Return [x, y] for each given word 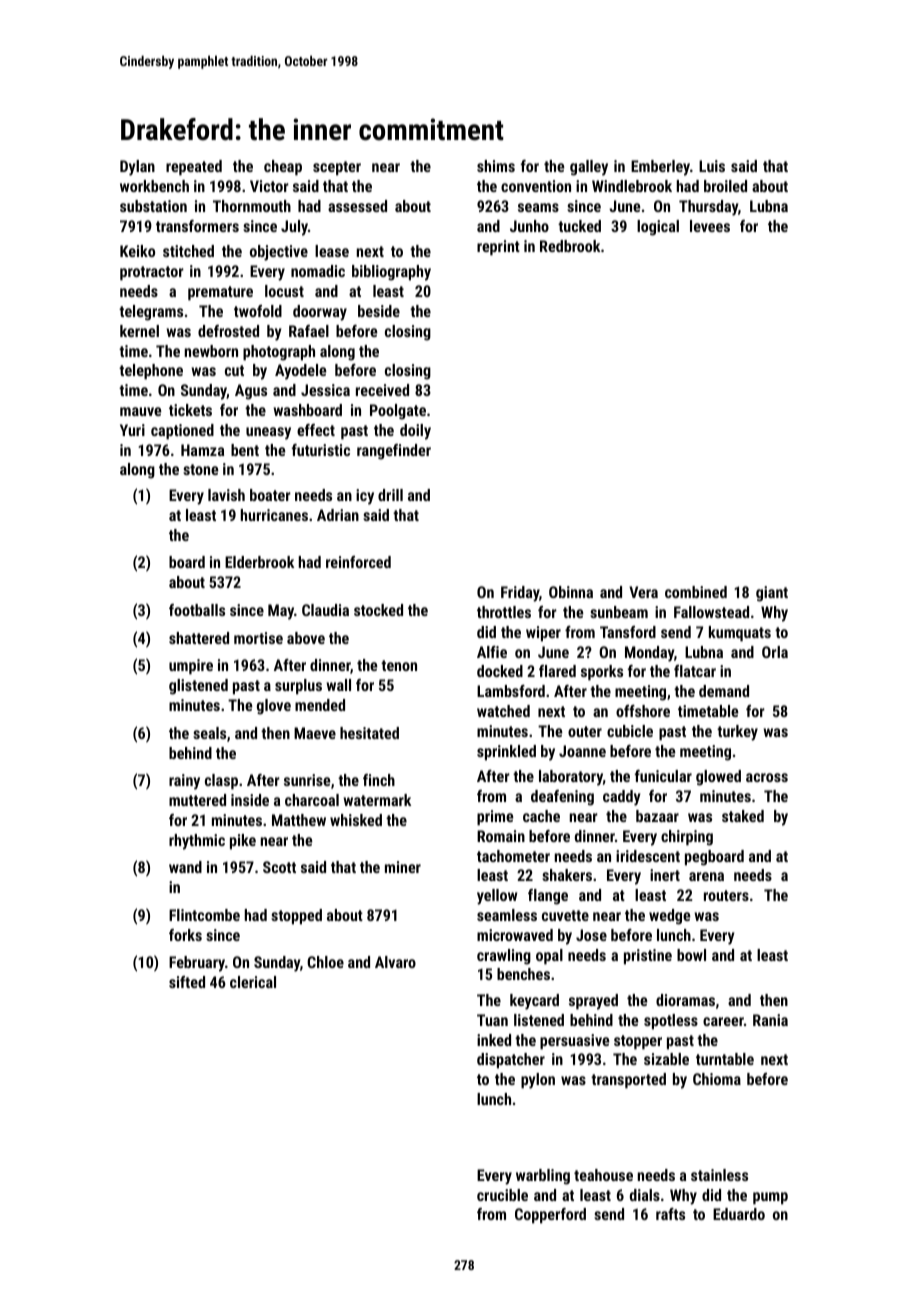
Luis [712, 166]
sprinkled [506, 753]
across [767, 777]
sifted [187, 982]
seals [209, 733]
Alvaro [395, 962]
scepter [337, 168]
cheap [283, 168]
